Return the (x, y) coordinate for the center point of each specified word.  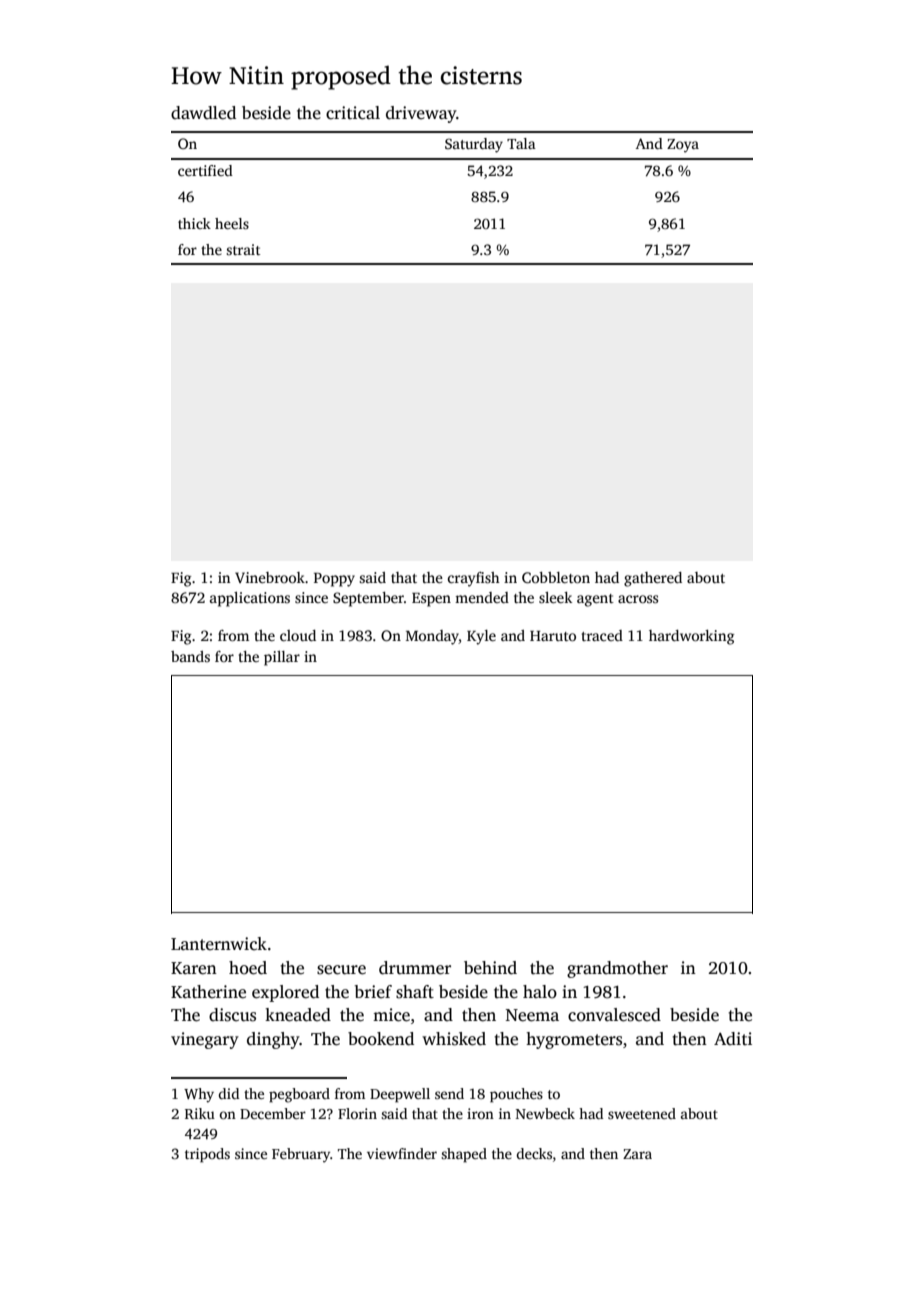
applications (250, 599)
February (301, 1155)
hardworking (691, 637)
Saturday (474, 145)
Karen (194, 968)
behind (490, 968)
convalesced (614, 1015)
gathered (653, 579)
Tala (521, 143)
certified (205, 170)
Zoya (683, 146)
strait (243, 249)
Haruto (553, 636)
